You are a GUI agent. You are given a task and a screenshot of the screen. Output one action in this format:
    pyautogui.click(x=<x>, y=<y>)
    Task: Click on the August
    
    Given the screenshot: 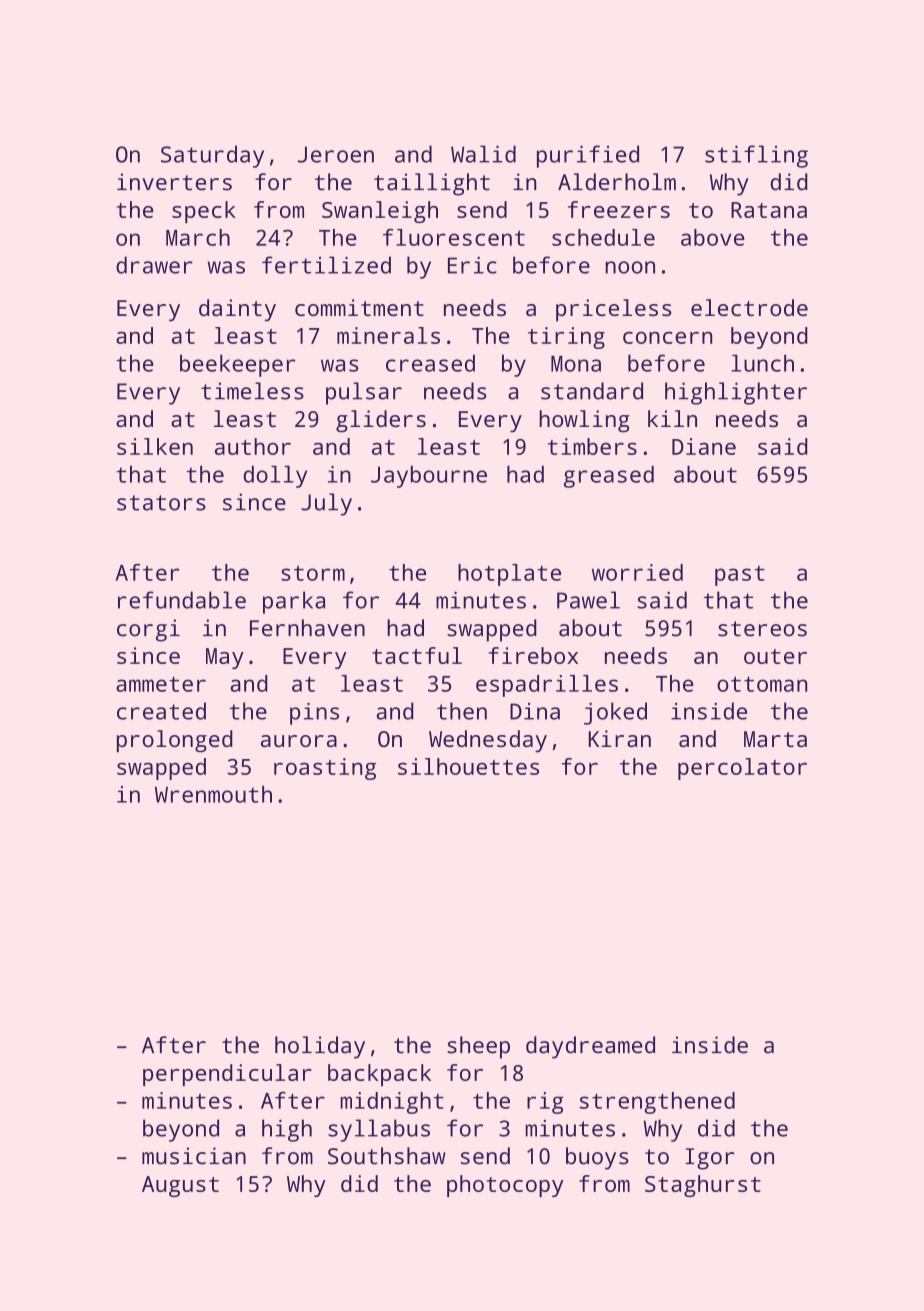 What is the action you would take?
    pyautogui.click(x=180, y=1186)
